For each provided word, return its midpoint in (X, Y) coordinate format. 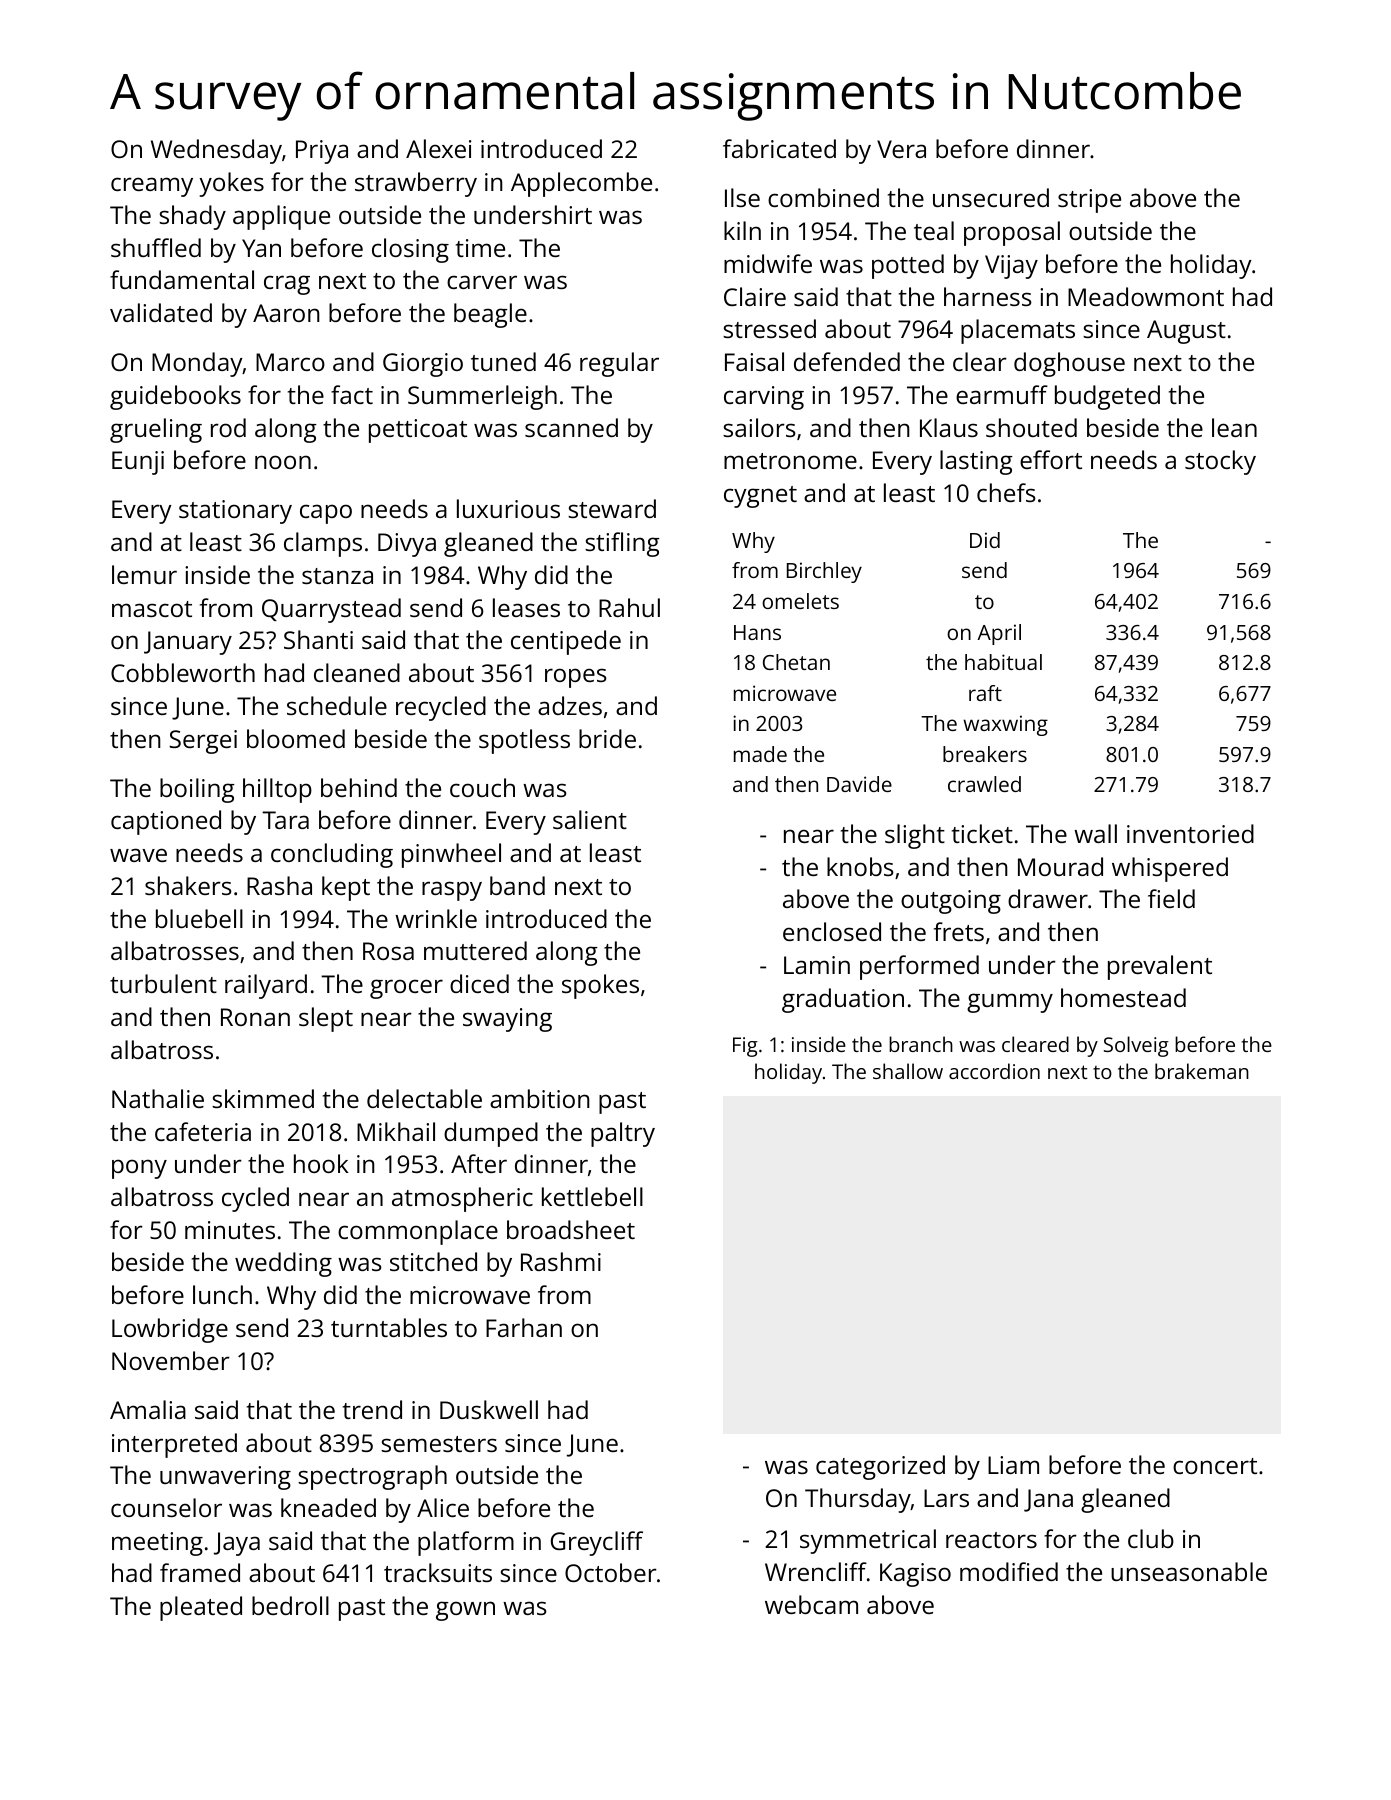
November (171, 1360)
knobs (860, 866)
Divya (407, 545)
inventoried (1190, 833)
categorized (880, 1467)
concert (1215, 1466)
